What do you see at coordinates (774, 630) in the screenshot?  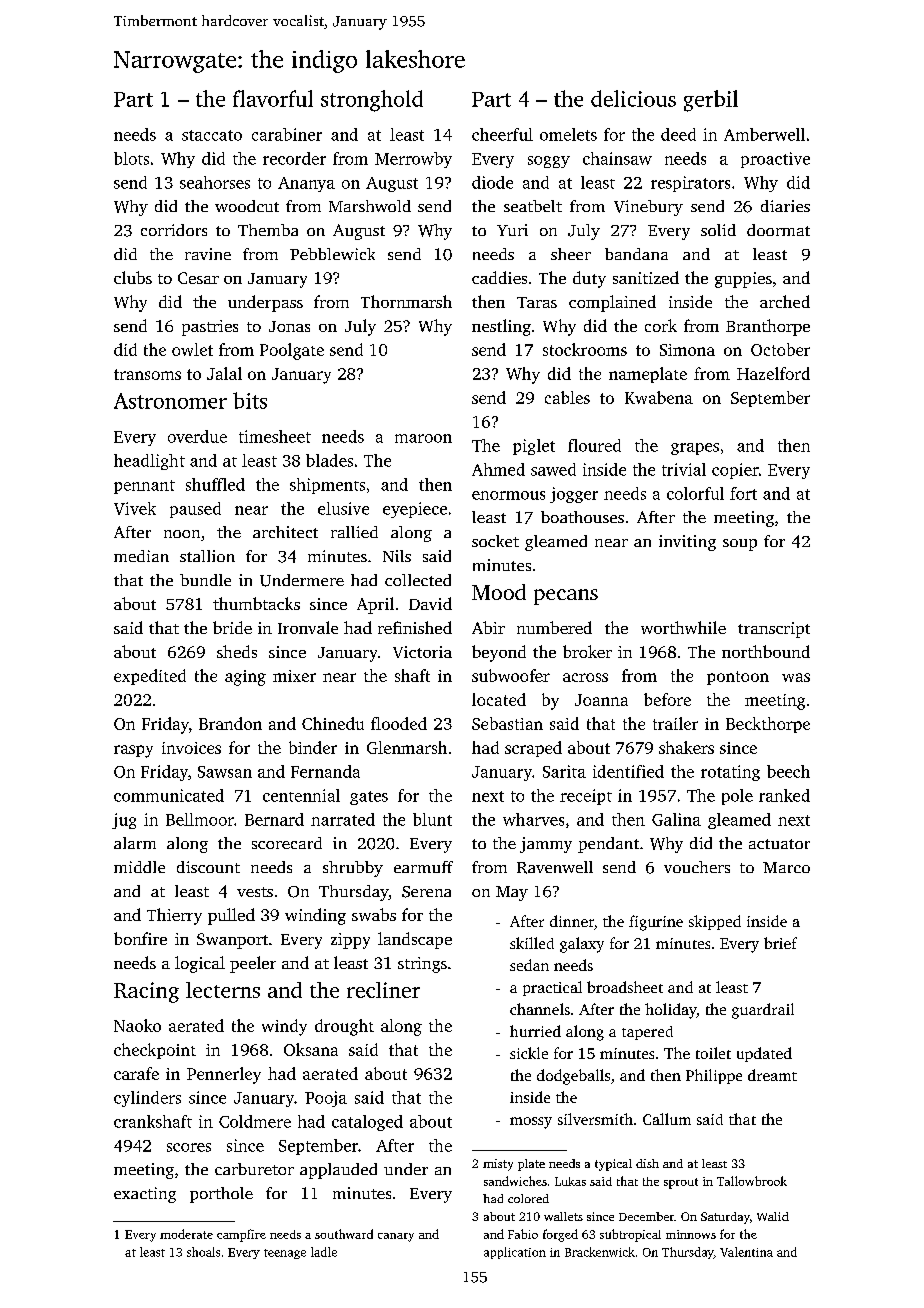 I see `transcript` at bounding box center [774, 630].
